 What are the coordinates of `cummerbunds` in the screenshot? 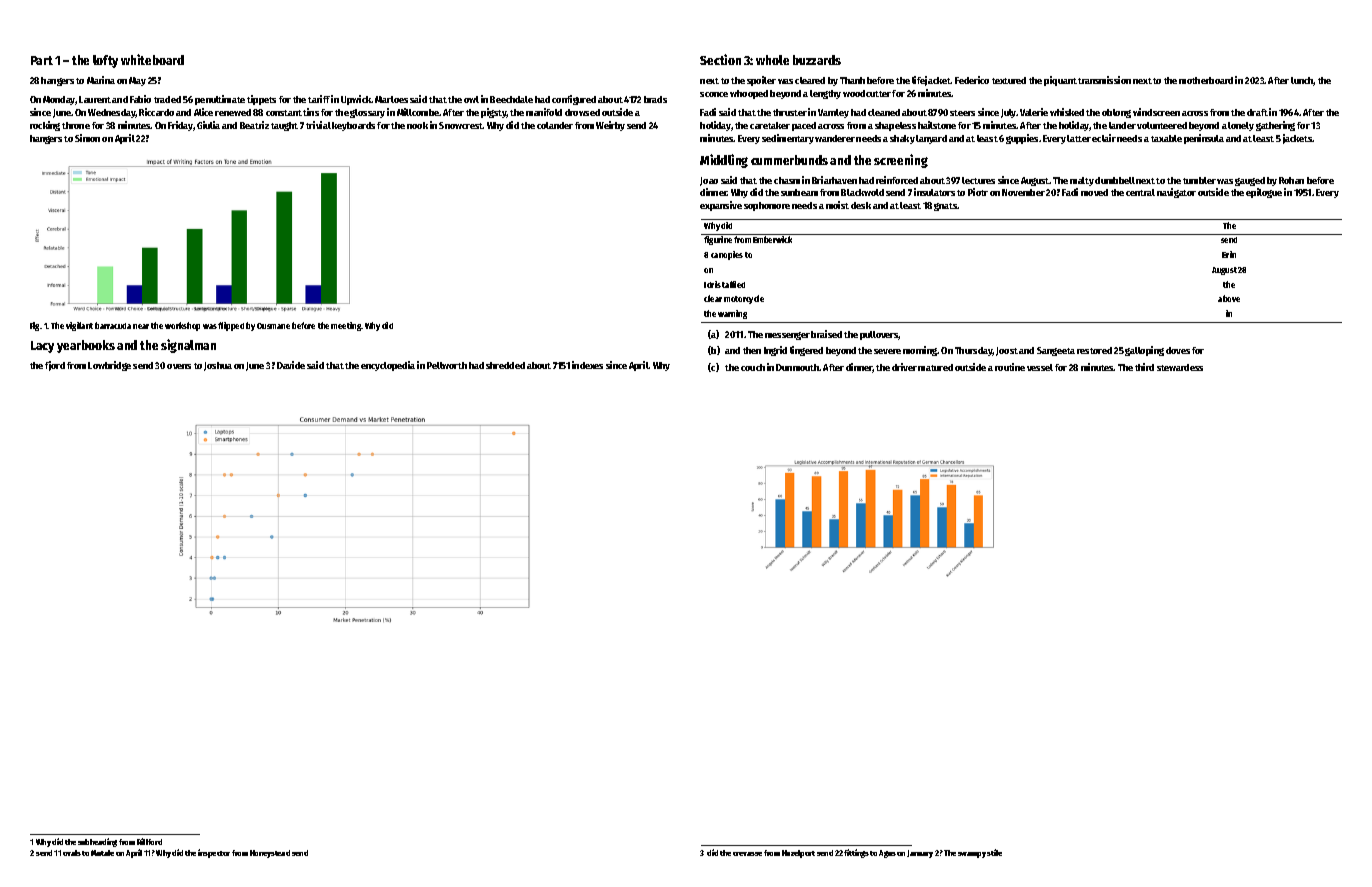 It's located at (789, 160).
